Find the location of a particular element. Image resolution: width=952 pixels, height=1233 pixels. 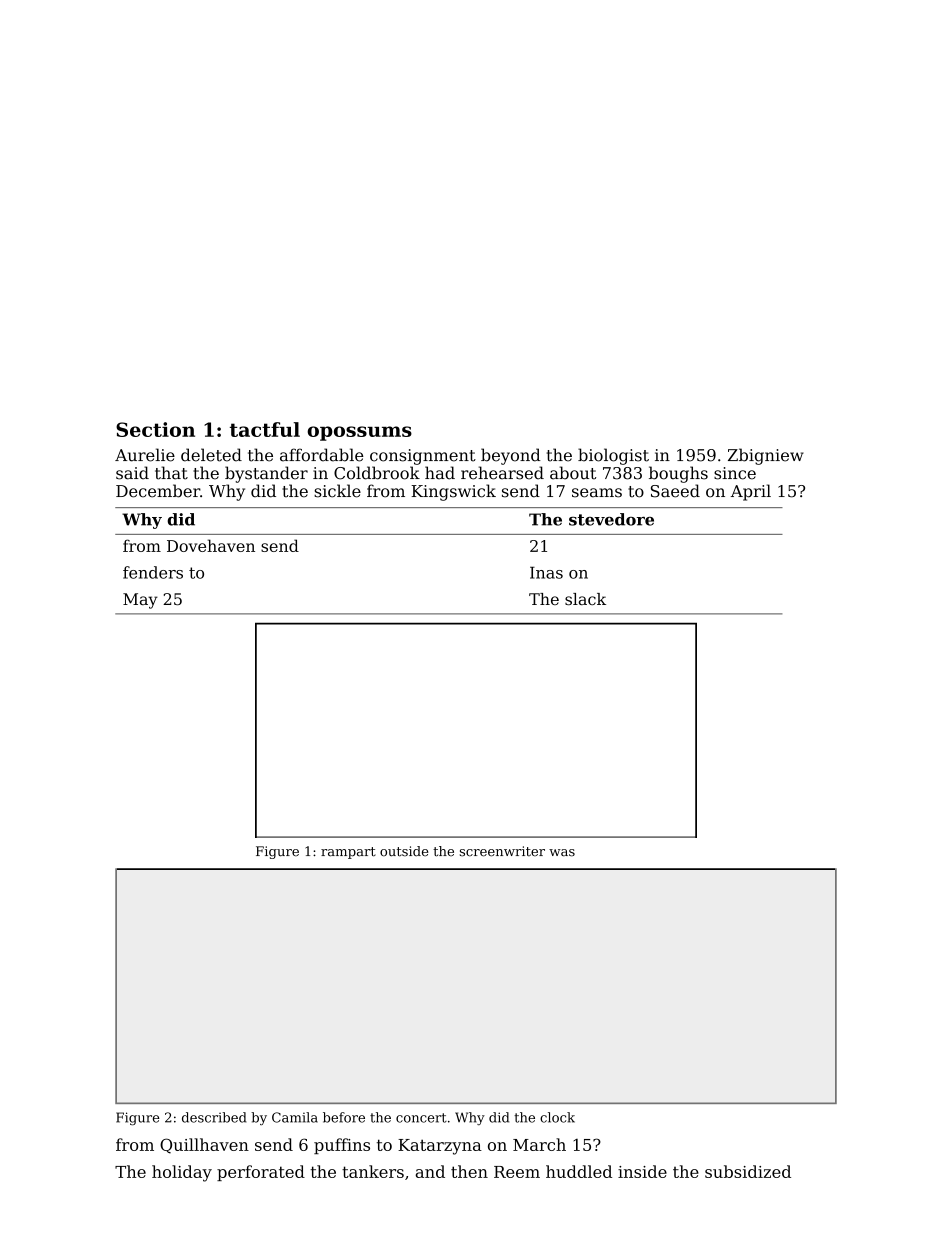

outside is located at coordinates (404, 851).
